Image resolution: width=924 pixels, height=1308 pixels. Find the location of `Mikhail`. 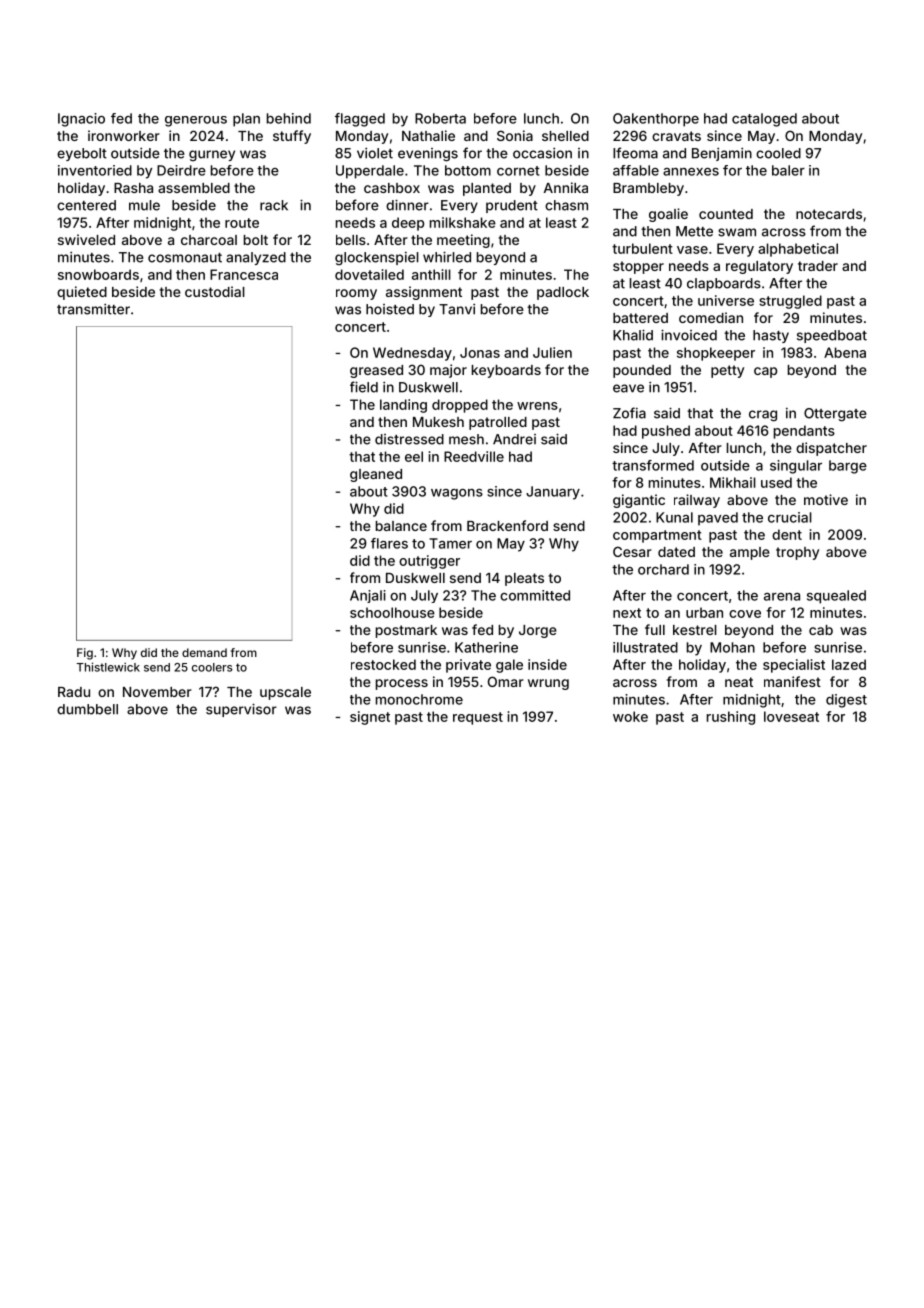

Mikhail is located at coordinates (733, 482).
